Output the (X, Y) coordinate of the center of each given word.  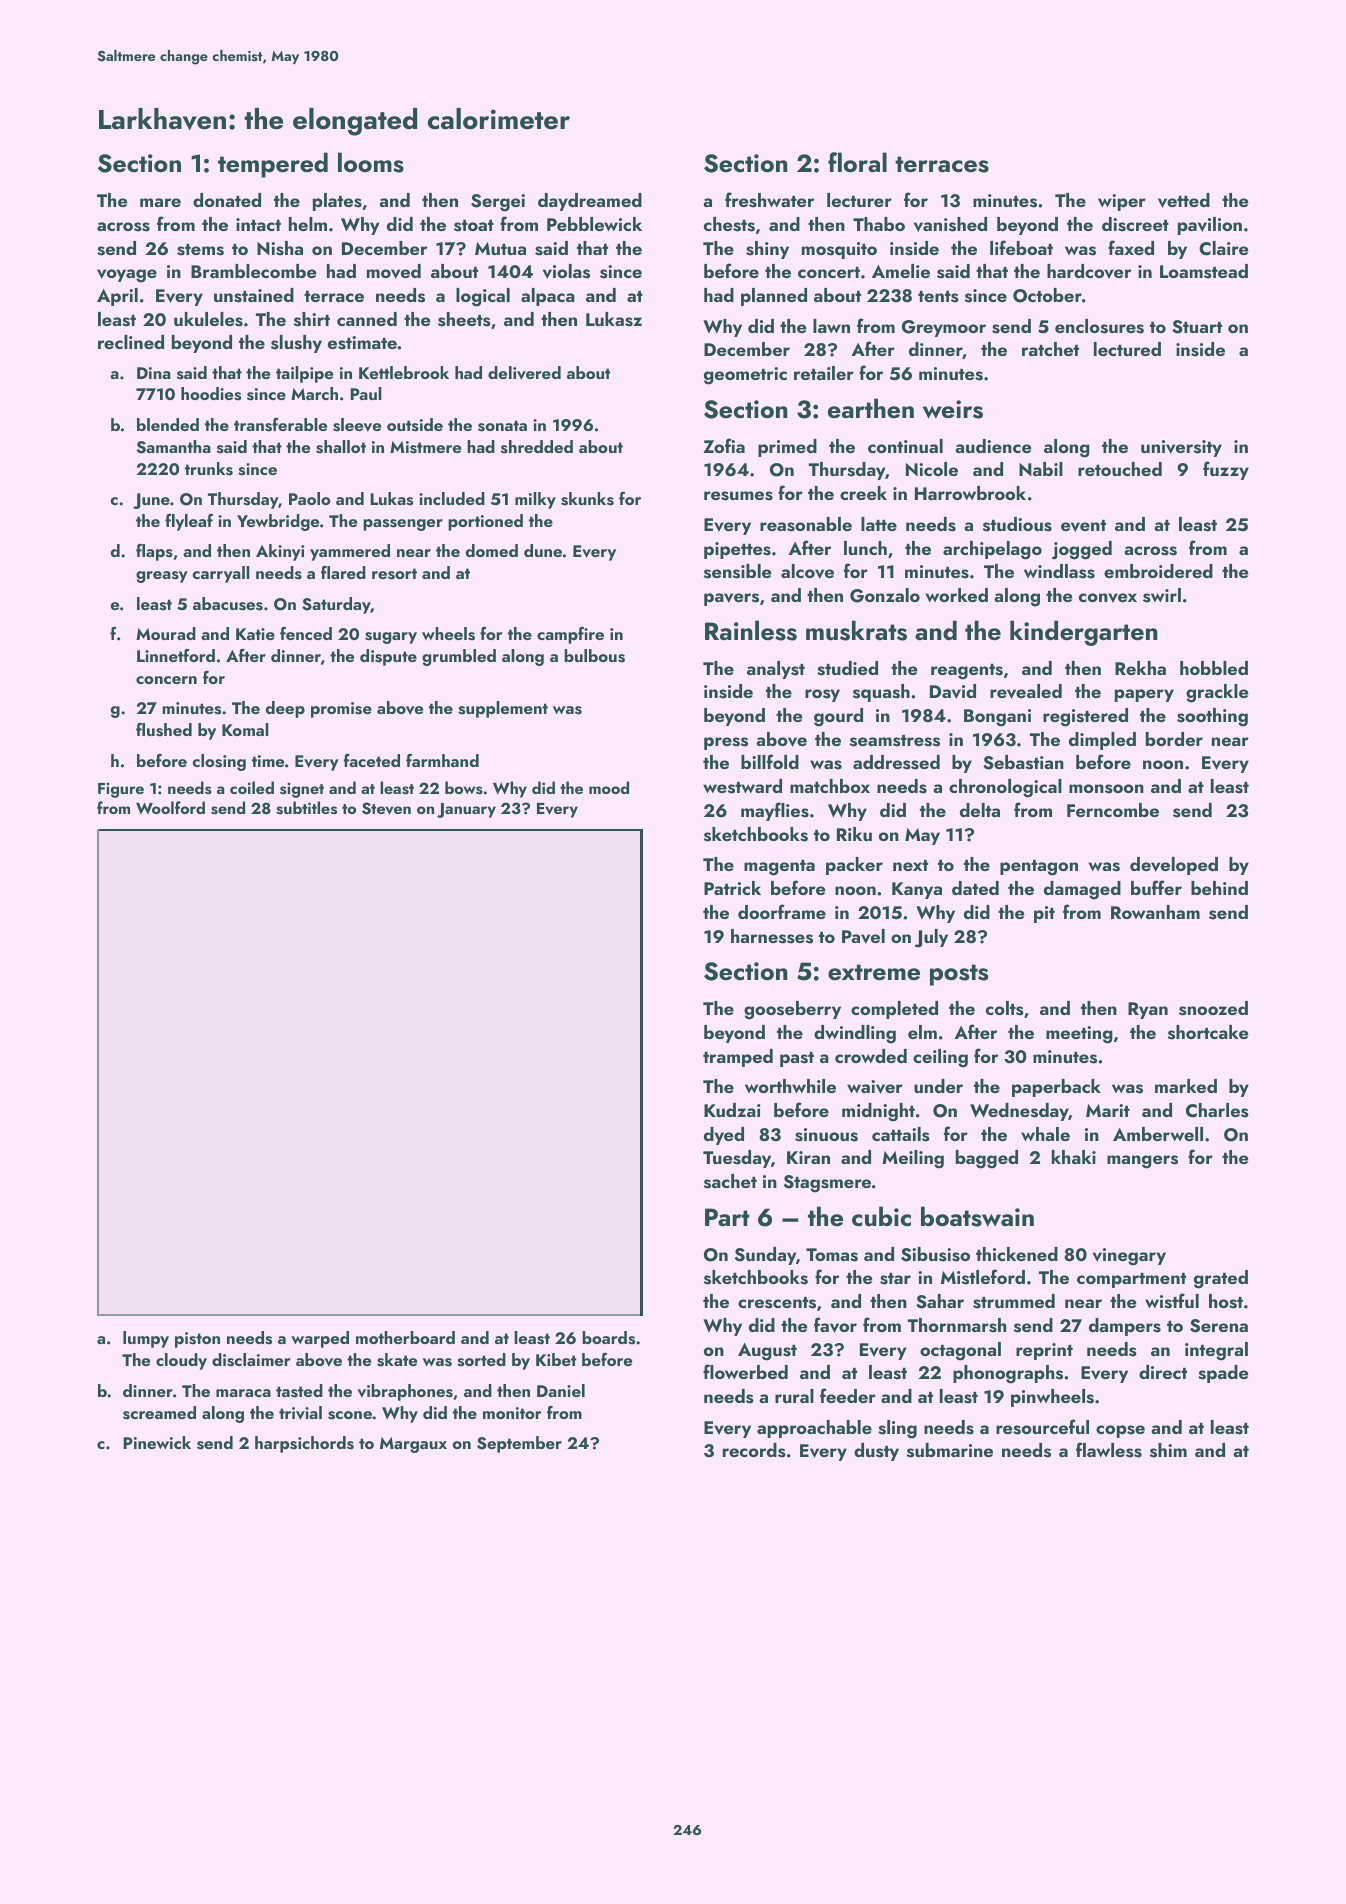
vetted (1184, 200)
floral (857, 162)
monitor (512, 1413)
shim (1168, 1450)
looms (371, 162)
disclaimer (251, 1360)
